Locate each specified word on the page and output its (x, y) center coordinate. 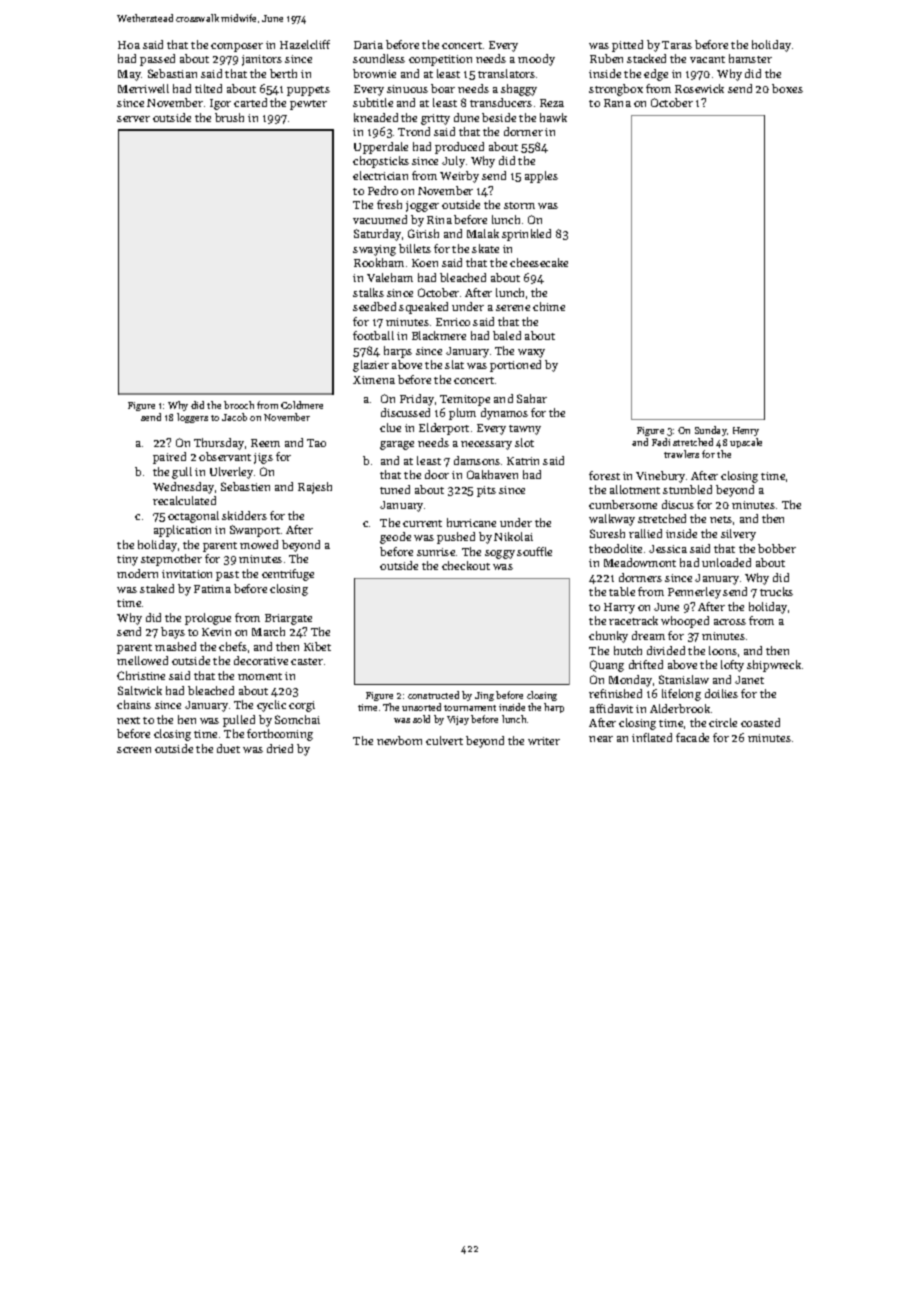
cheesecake (539, 262)
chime (549, 306)
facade (692, 737)
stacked (646, 58)
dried (280, 748)
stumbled (687, 489)
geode (395, 538)
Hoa (129, 45)
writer (544, 741)
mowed (259, 544)
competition (440, 60)
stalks (368, 292)
